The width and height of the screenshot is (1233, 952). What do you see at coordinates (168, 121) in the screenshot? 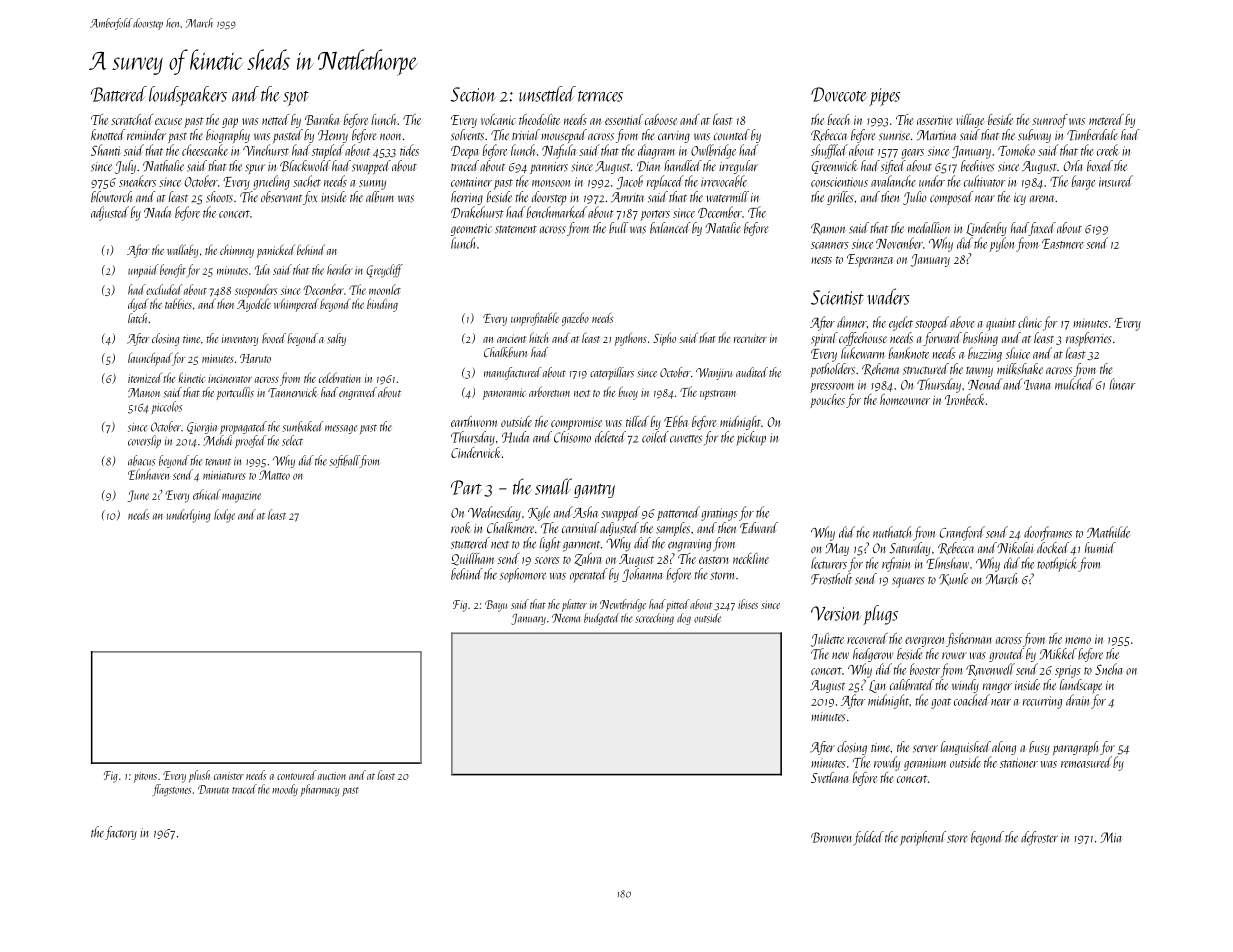
I see `excuse` at bounding box center [168, 121].
